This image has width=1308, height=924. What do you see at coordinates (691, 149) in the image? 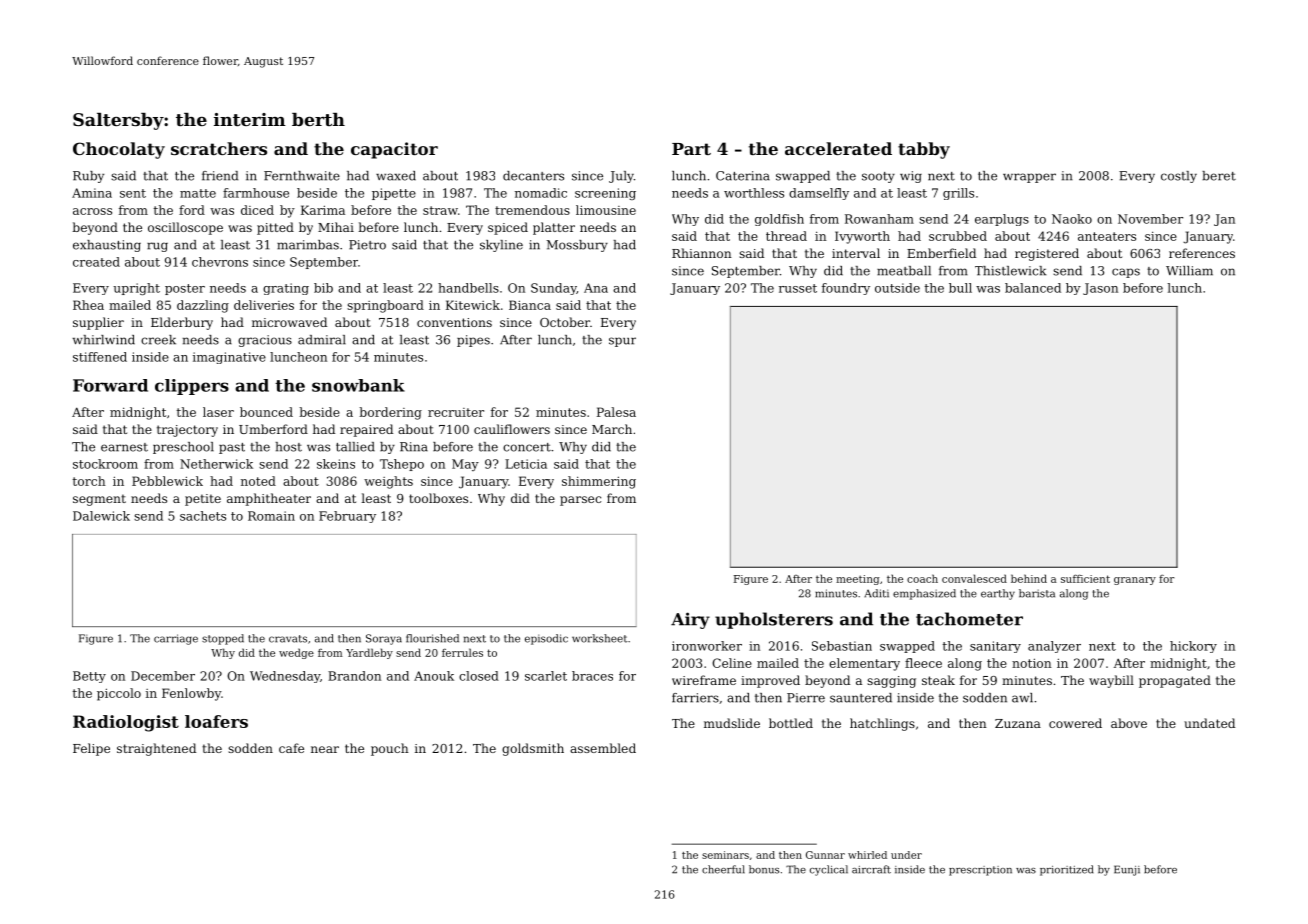
I see `Part` at bounding box center [691, 149].
